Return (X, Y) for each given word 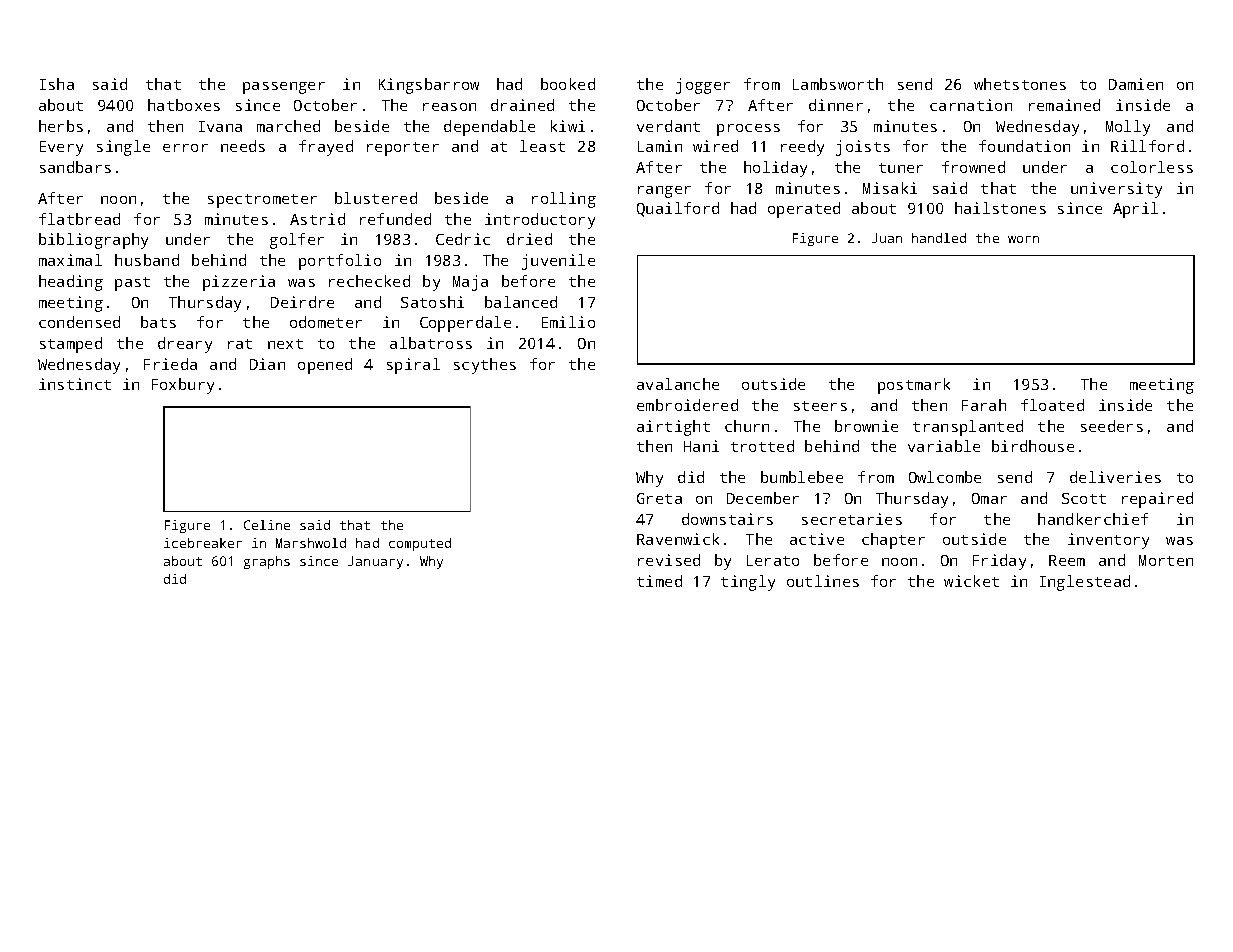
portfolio (340, 262)
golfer (297, 241)
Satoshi (432, 302)
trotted (762, 446)
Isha (57, 84)
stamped (71, 345)
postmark (914, 386)
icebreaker (203, 543)
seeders (1112, 426)
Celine (267, 525)
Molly (1128, 128)
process (748, 130)
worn (1023, 239)
